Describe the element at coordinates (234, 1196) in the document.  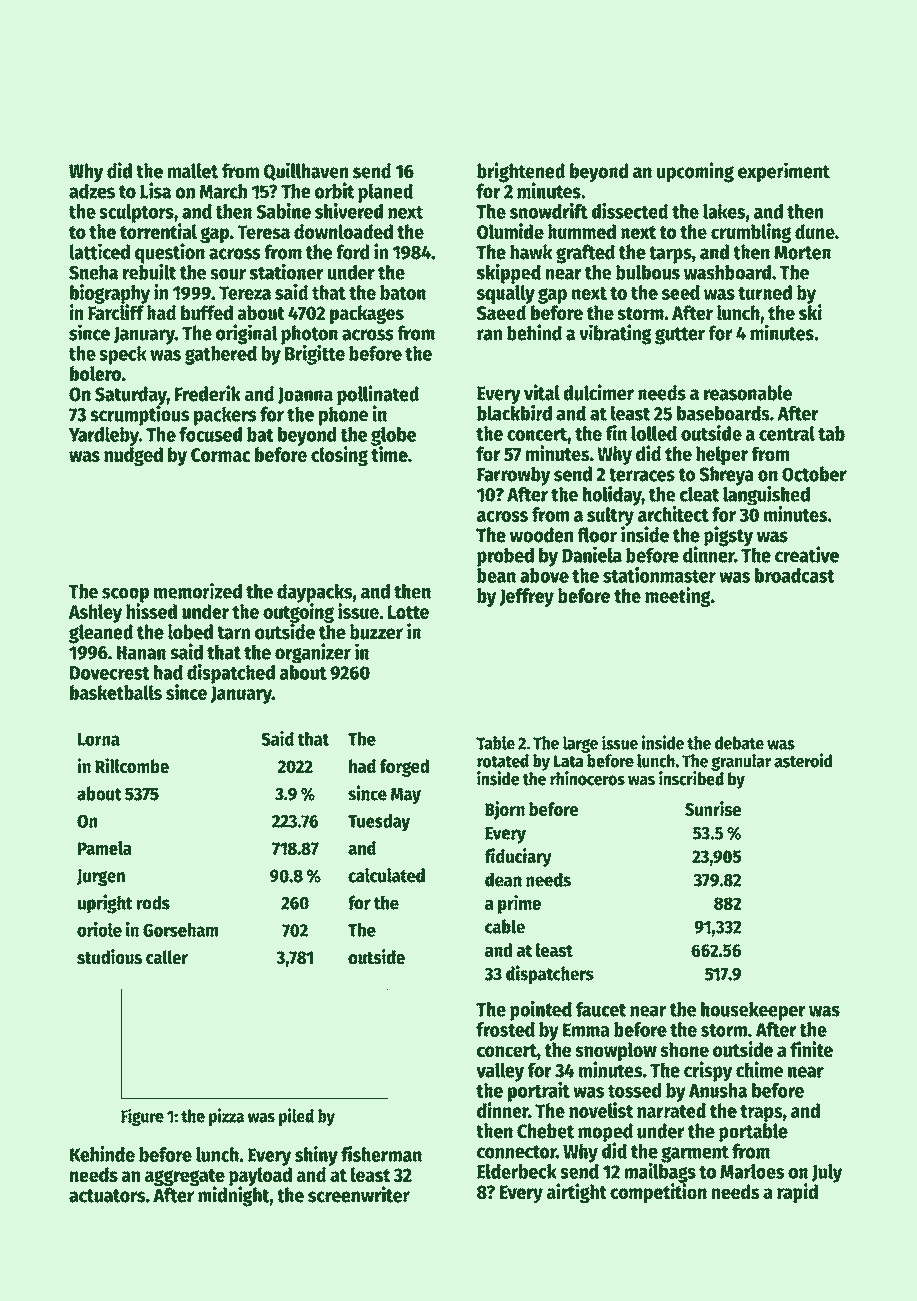
I see `midnight` at that location.
